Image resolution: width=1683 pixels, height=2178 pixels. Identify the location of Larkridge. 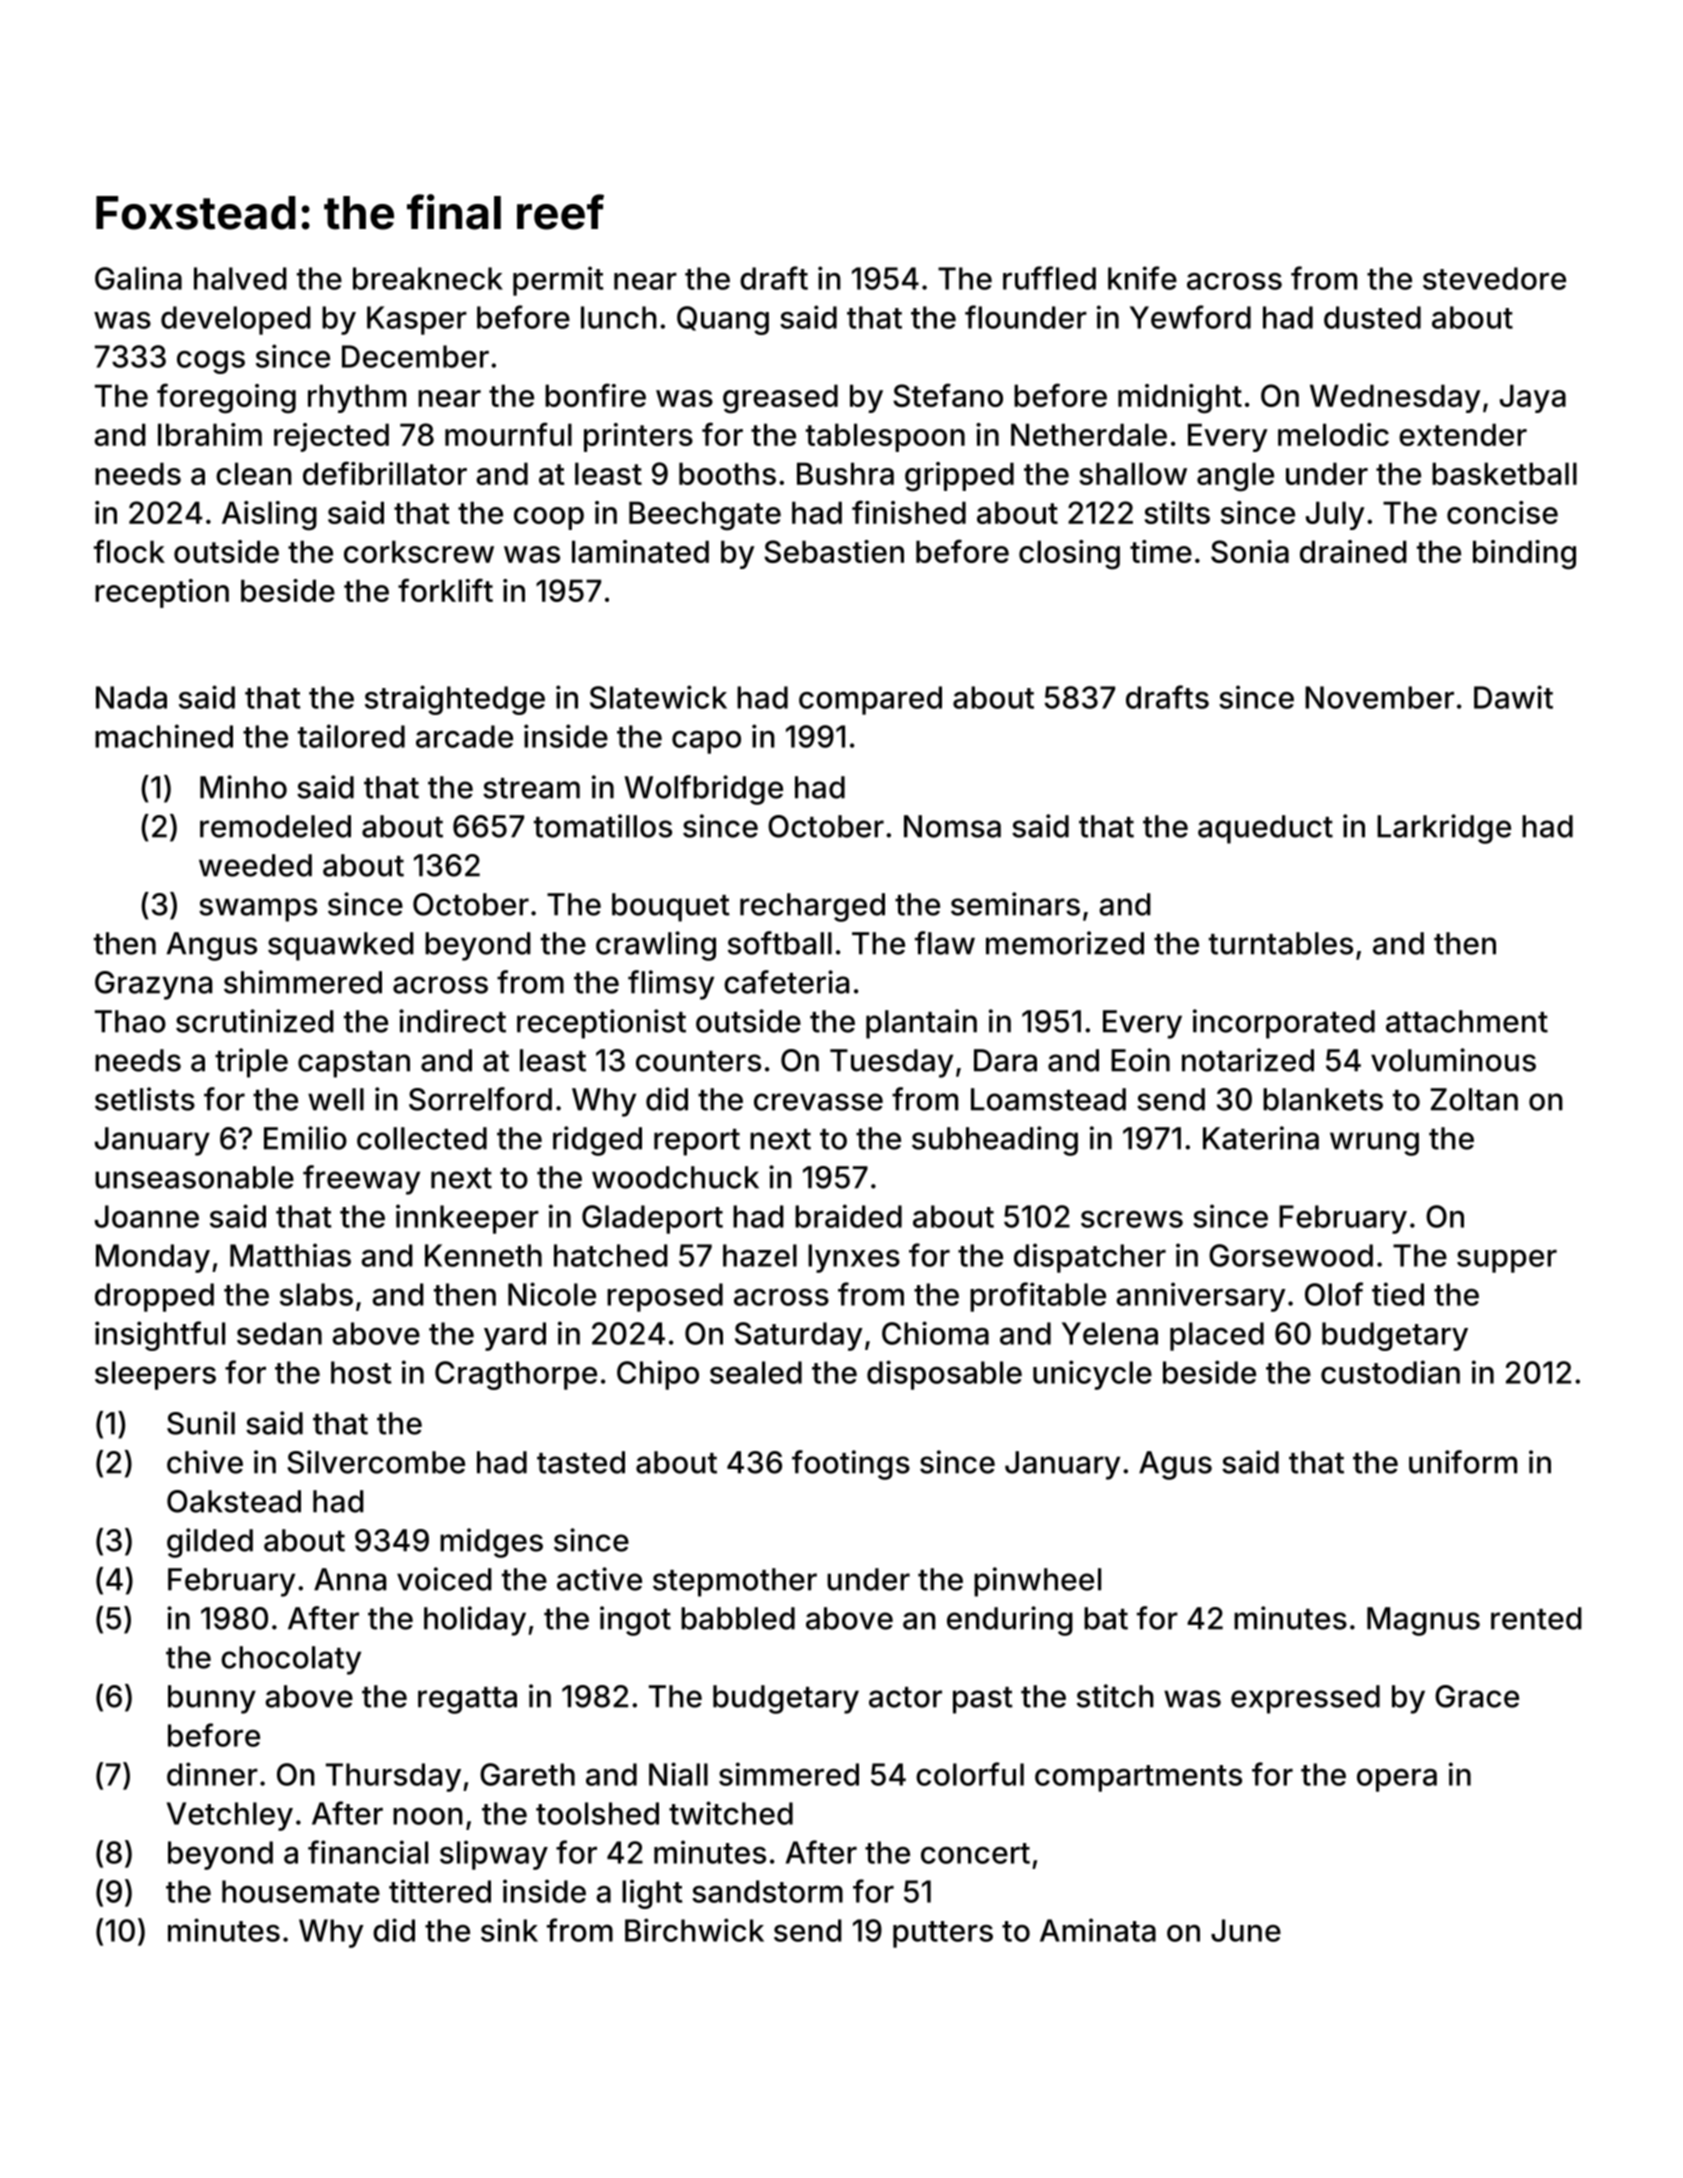
(1444, 829).
